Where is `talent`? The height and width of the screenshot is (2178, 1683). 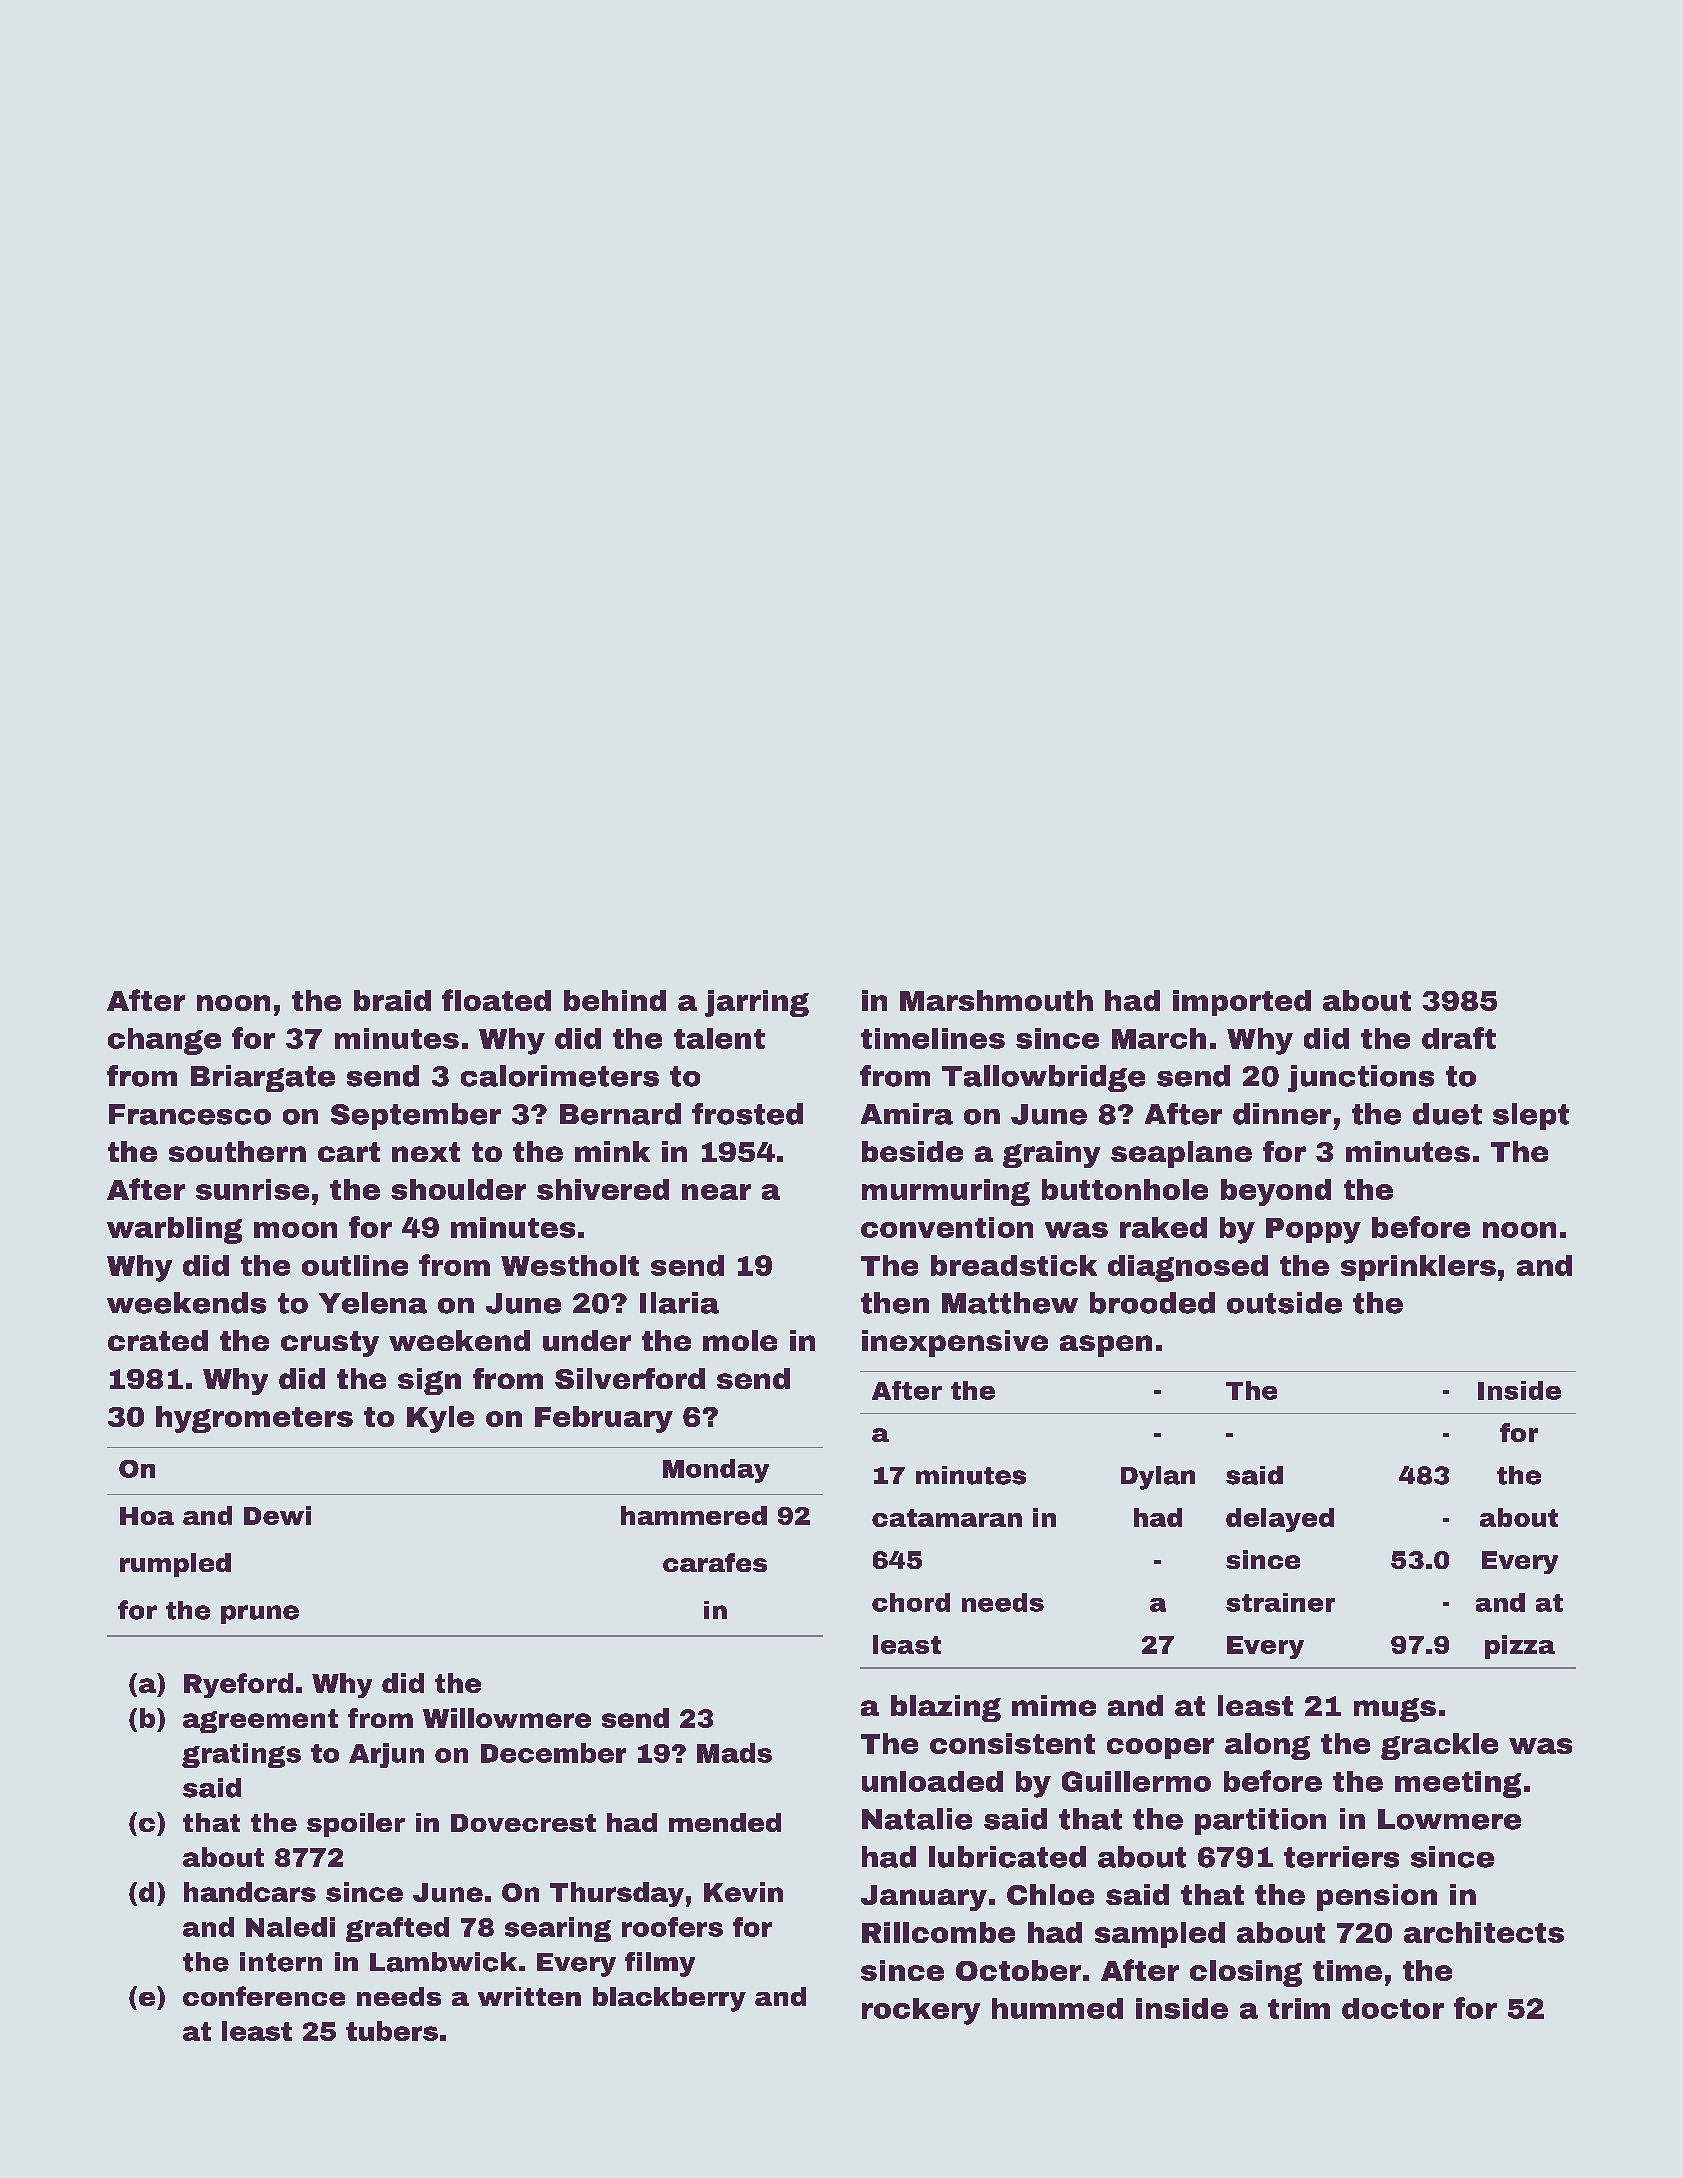
talent is located at coordinates (719, 1038).
